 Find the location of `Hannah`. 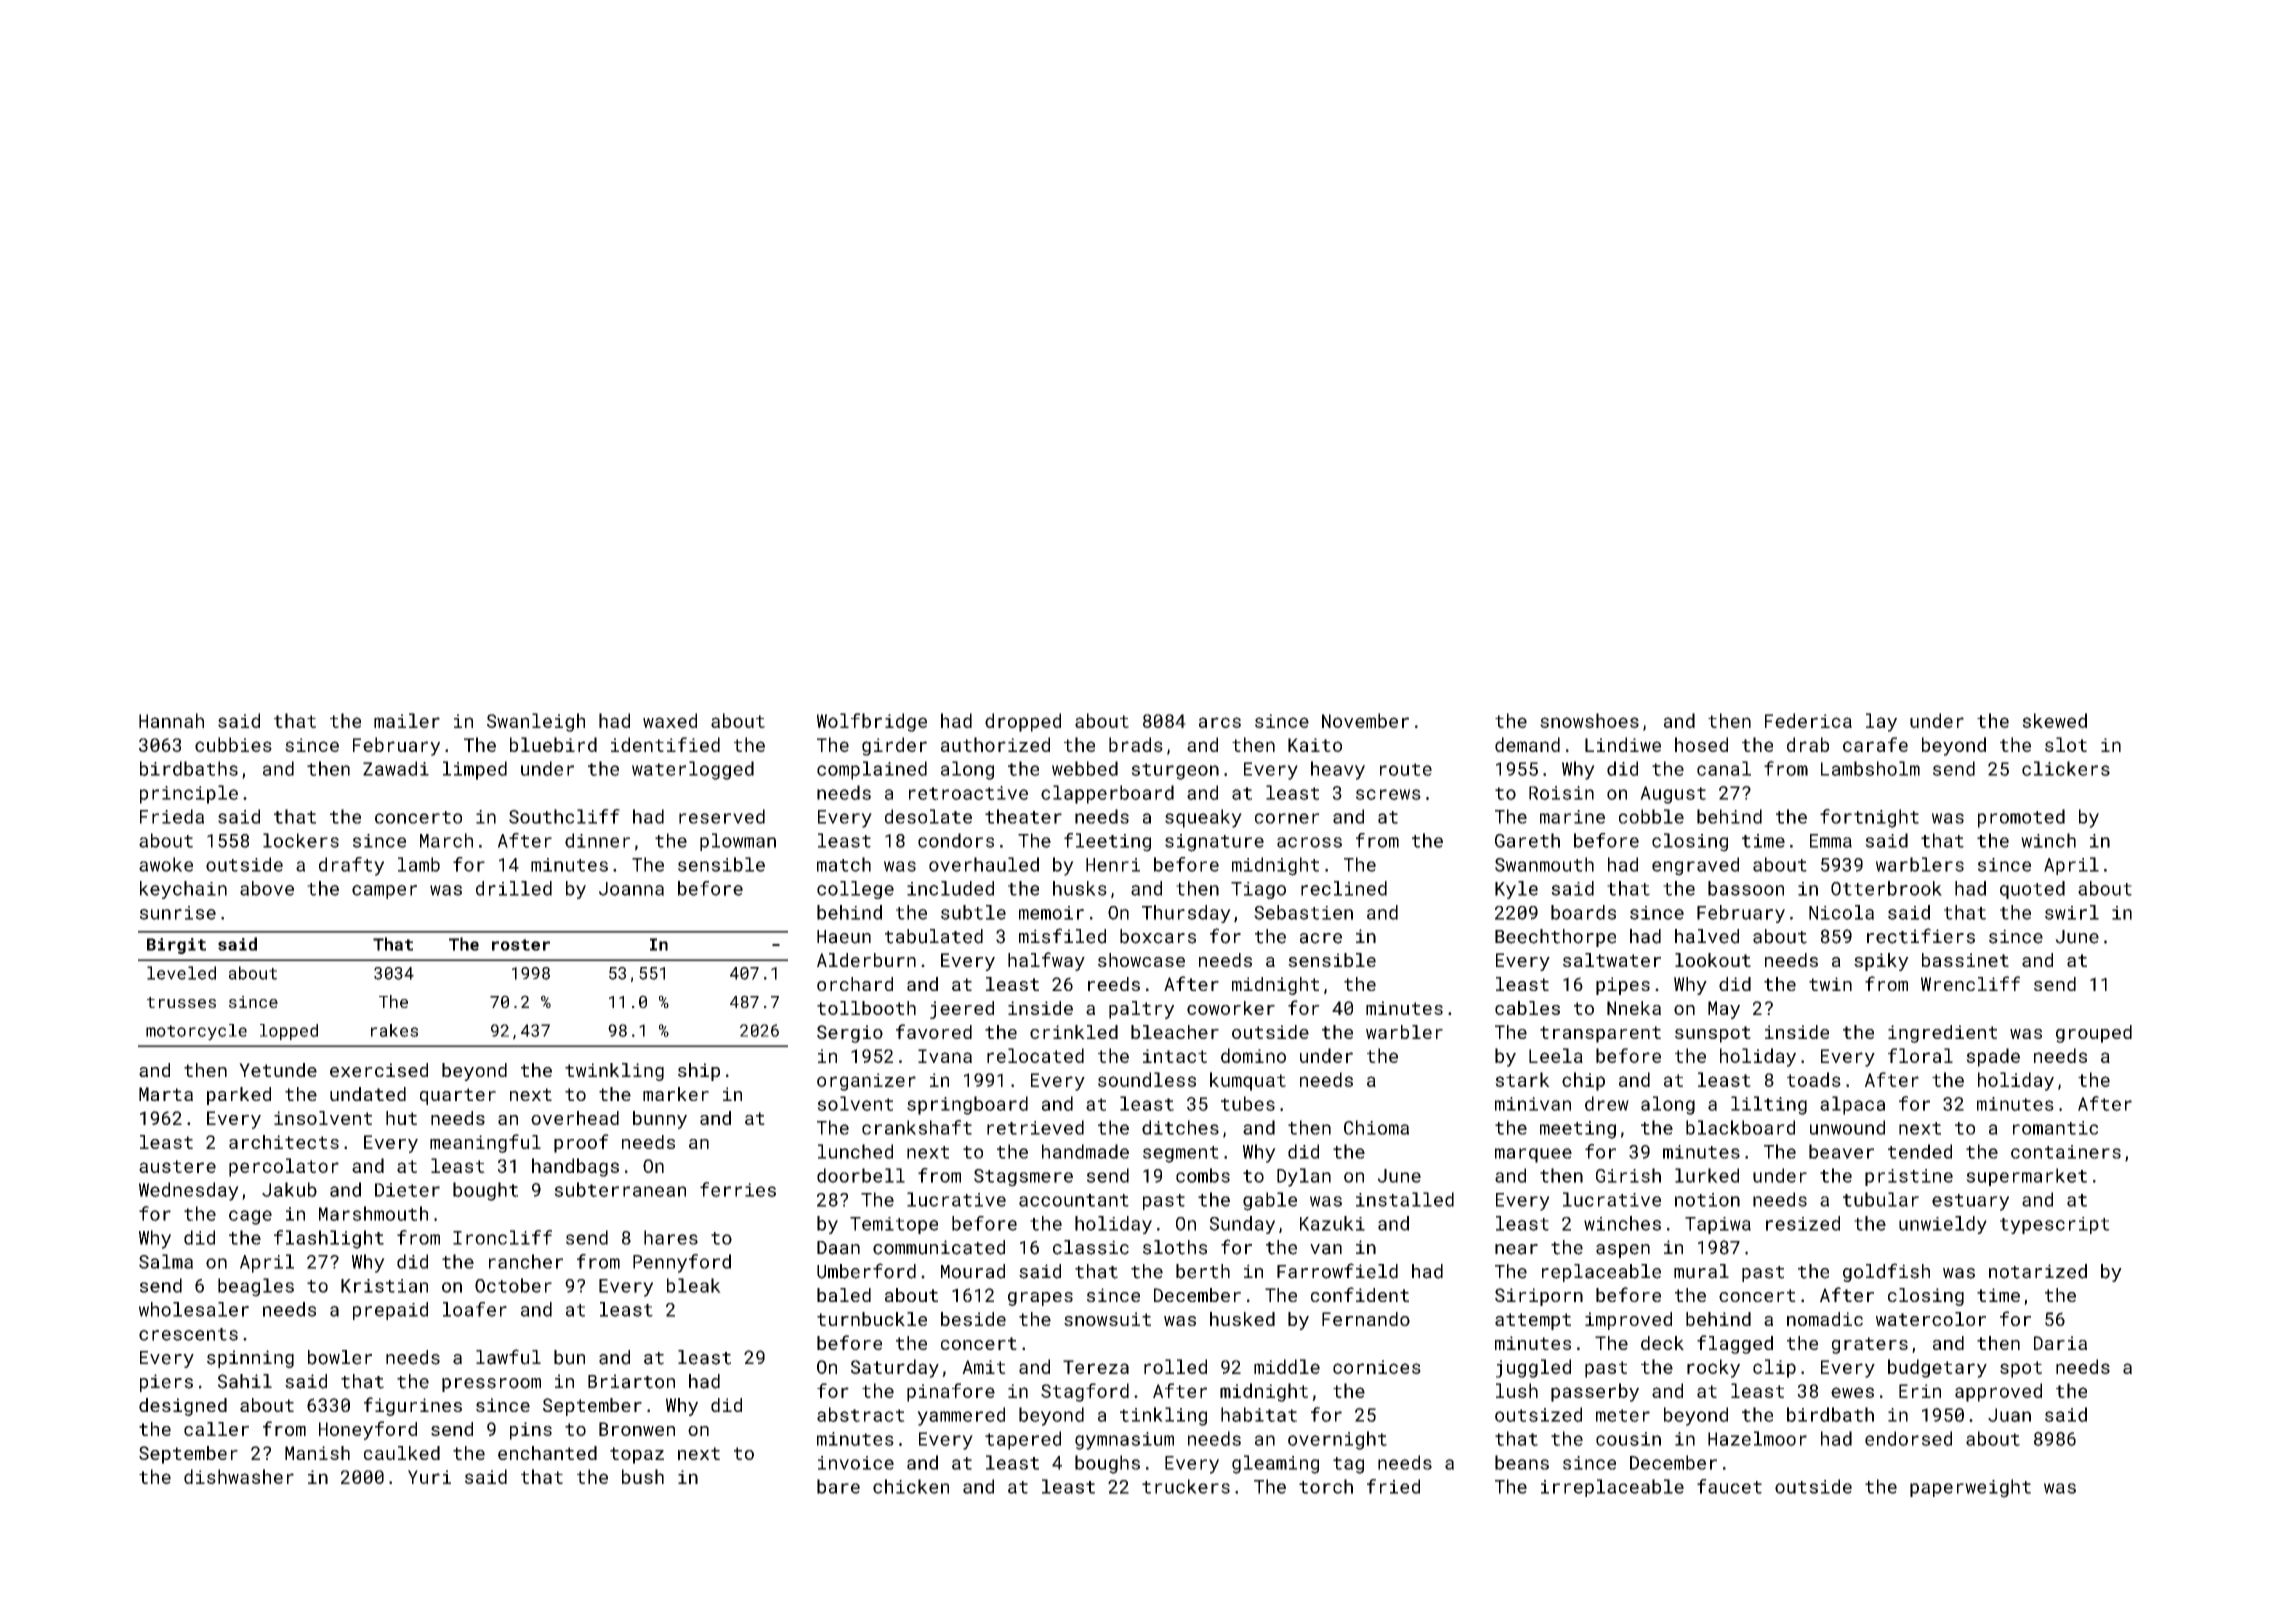

Hannah is located at coordinates (171, 720).
